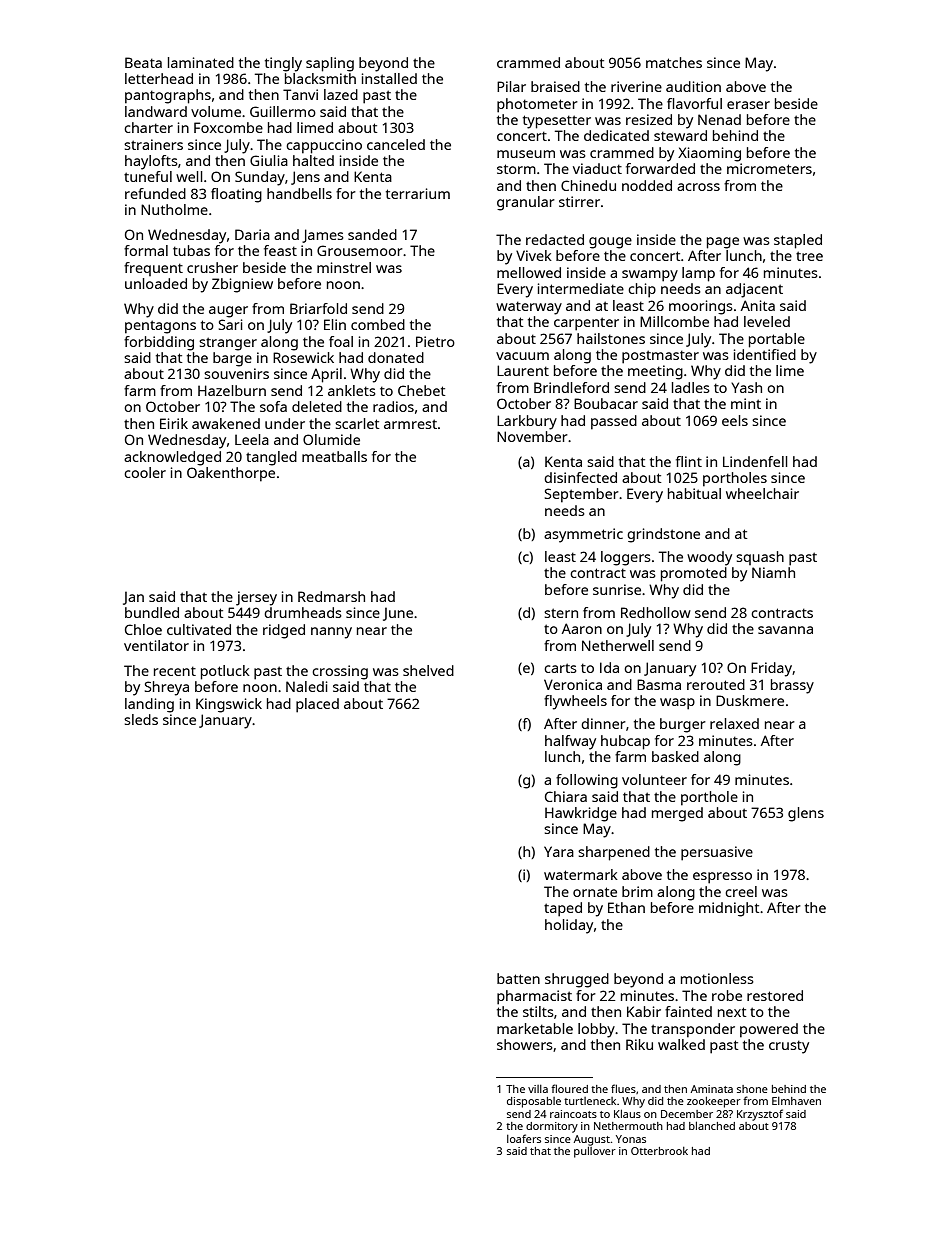 The height and width of the screenshot is (1233, 952). What do you see at coordinates (145, 472) in the screenshot?
I see `cooler` at bounding box center [145, 472].
